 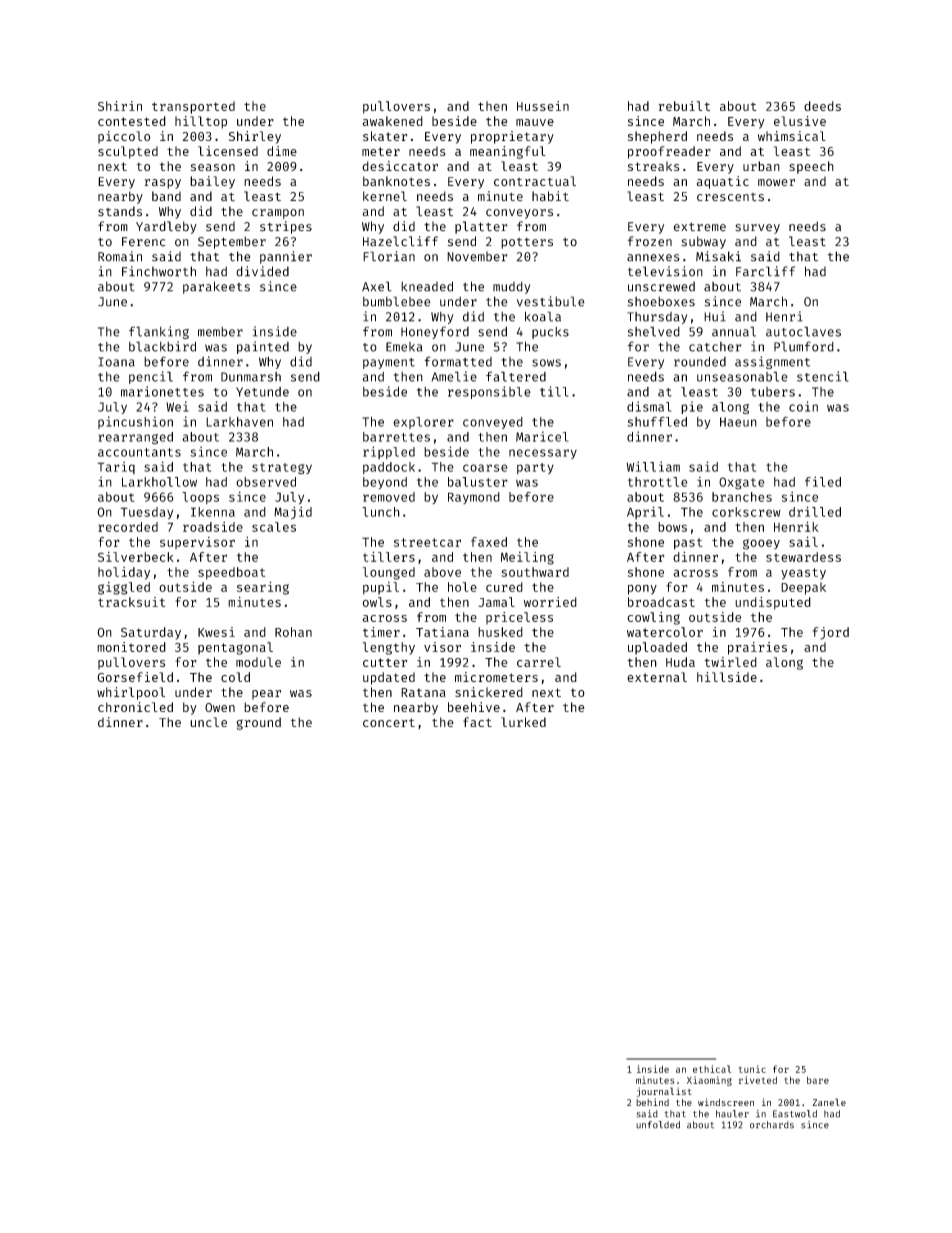 I want to click on concert, so click(x=389, y=722).
